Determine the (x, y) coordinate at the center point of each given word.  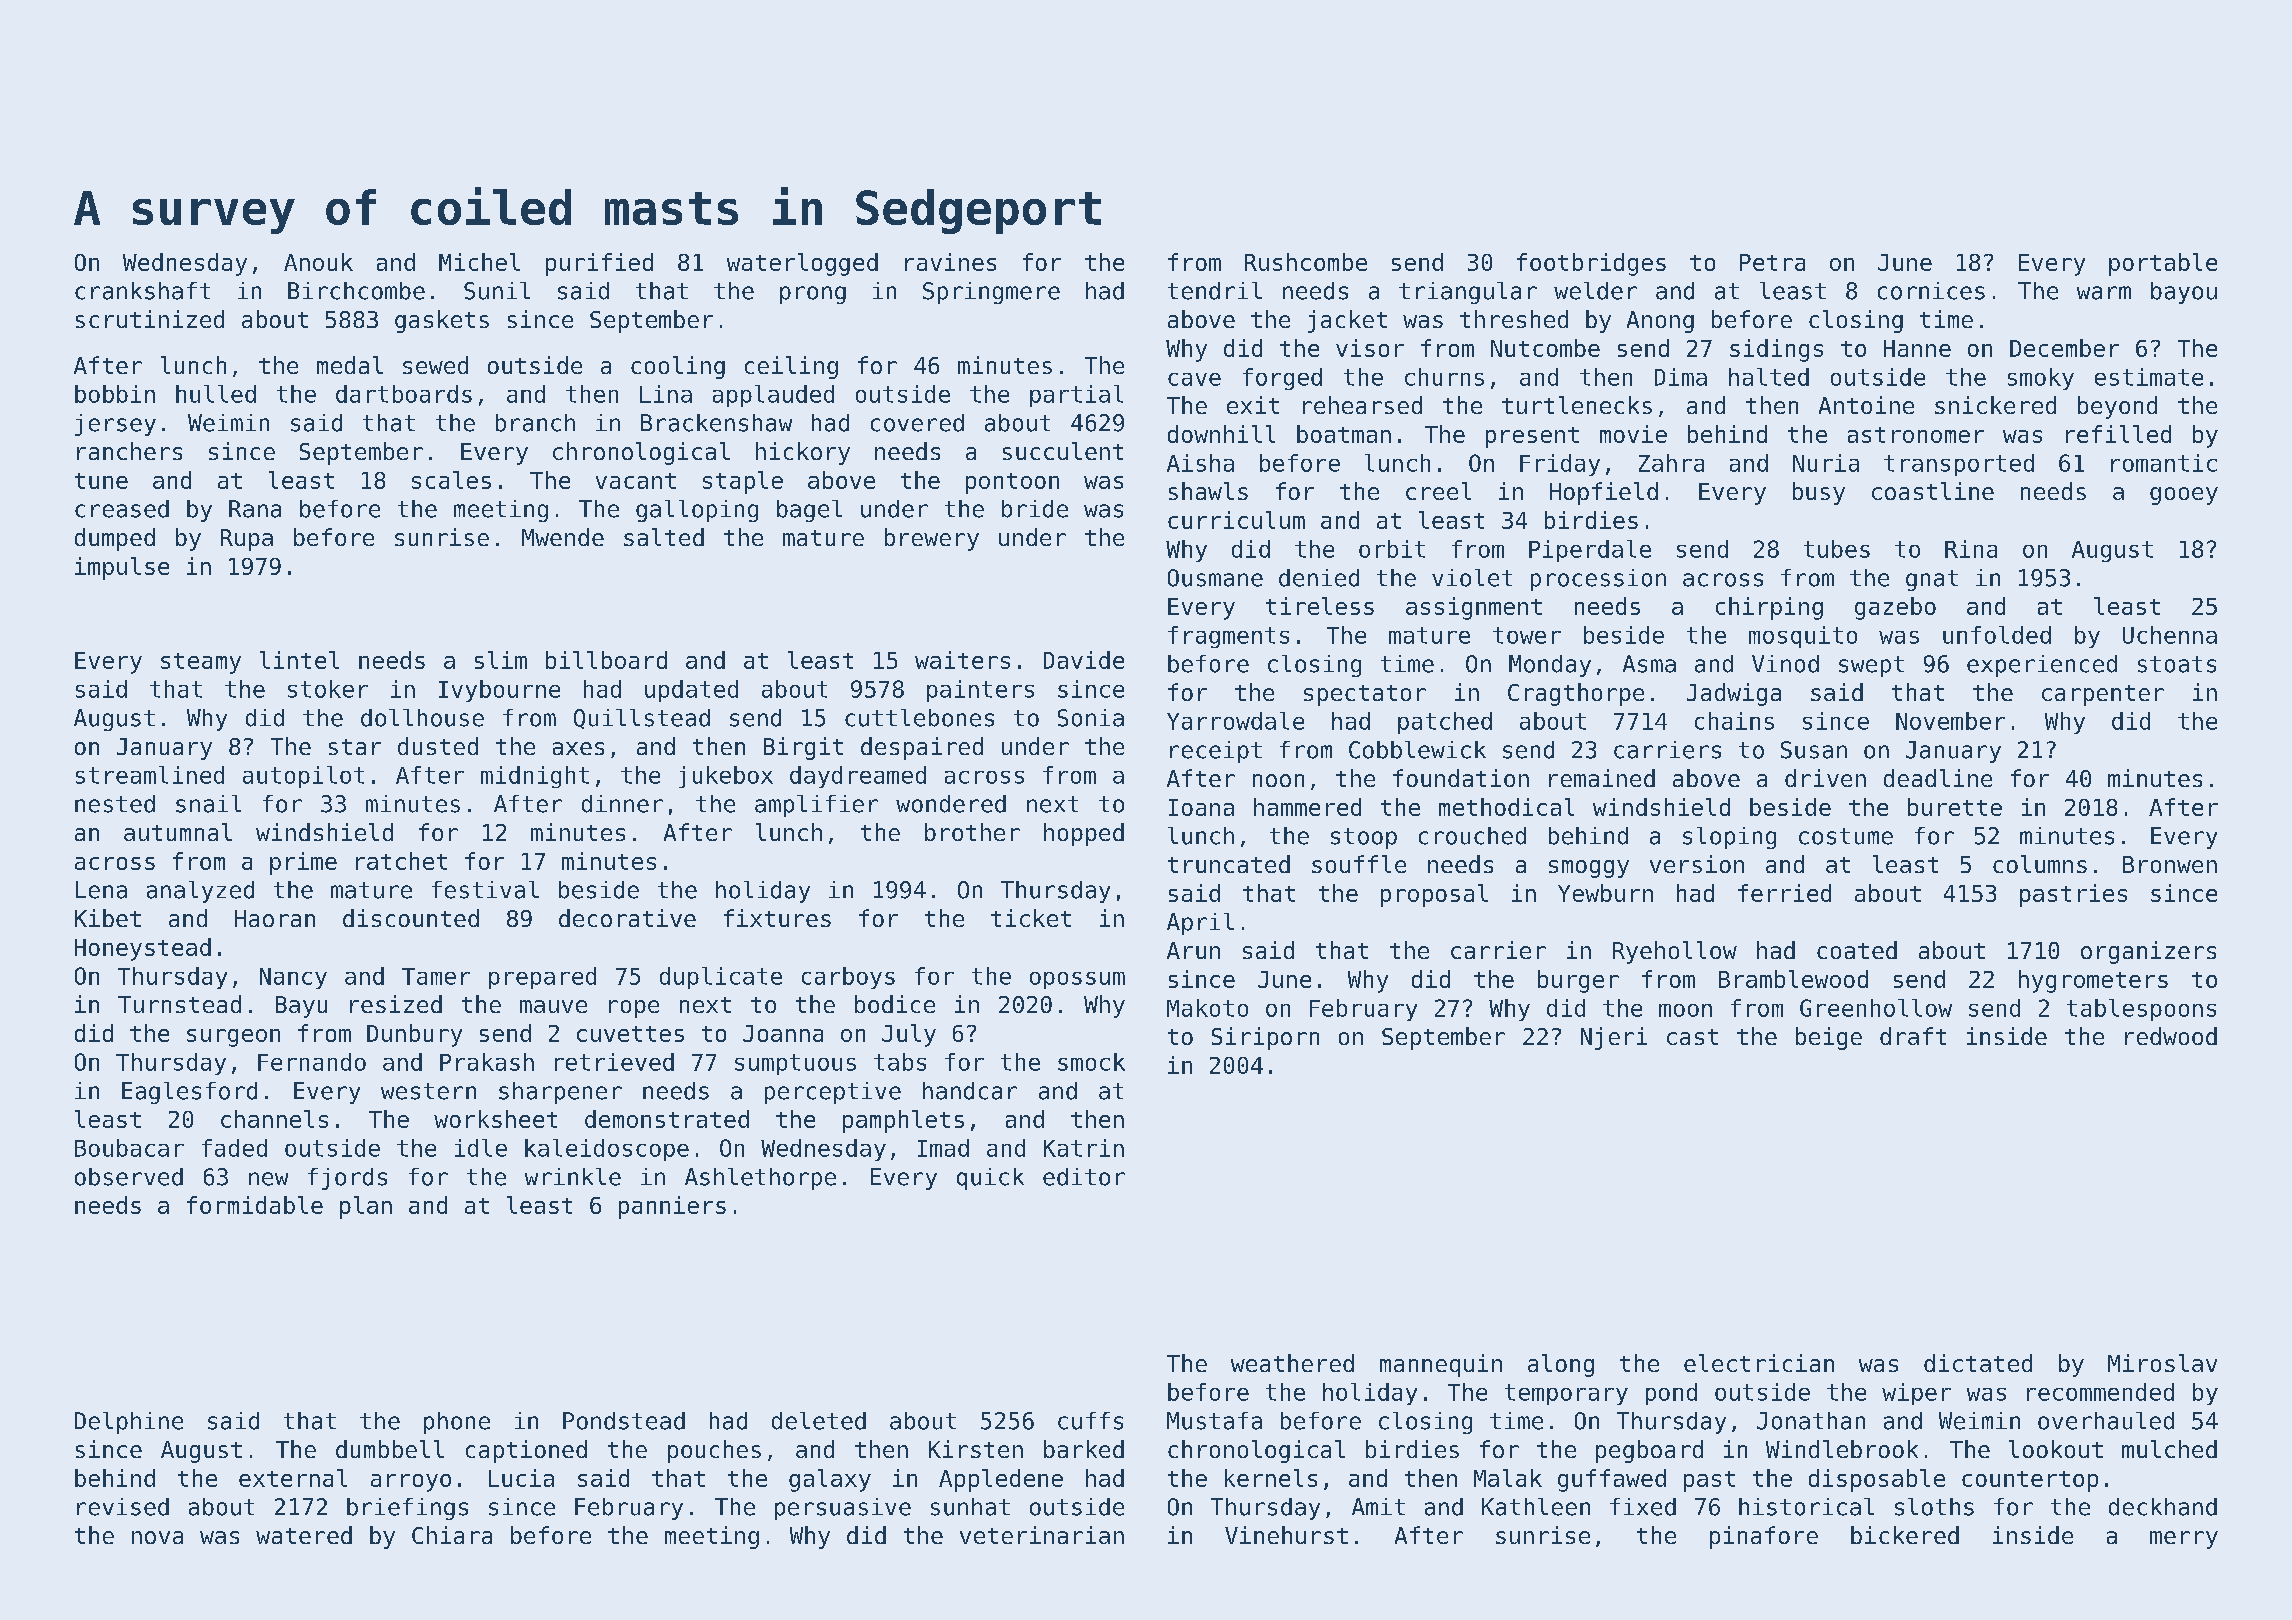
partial (1076, 396)
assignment (1474, 608)
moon (1685, 1010)
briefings (407, 1509)
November (1950, 721)
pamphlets (903, 1121)
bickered (1905, 1535)
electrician (1759, 1363)
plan (366, 1207)
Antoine (1866, 405)
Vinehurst (1286, 1535)
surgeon (233, 1038)
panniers (672, 1207)
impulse (122, 568)
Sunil (497, 291)
